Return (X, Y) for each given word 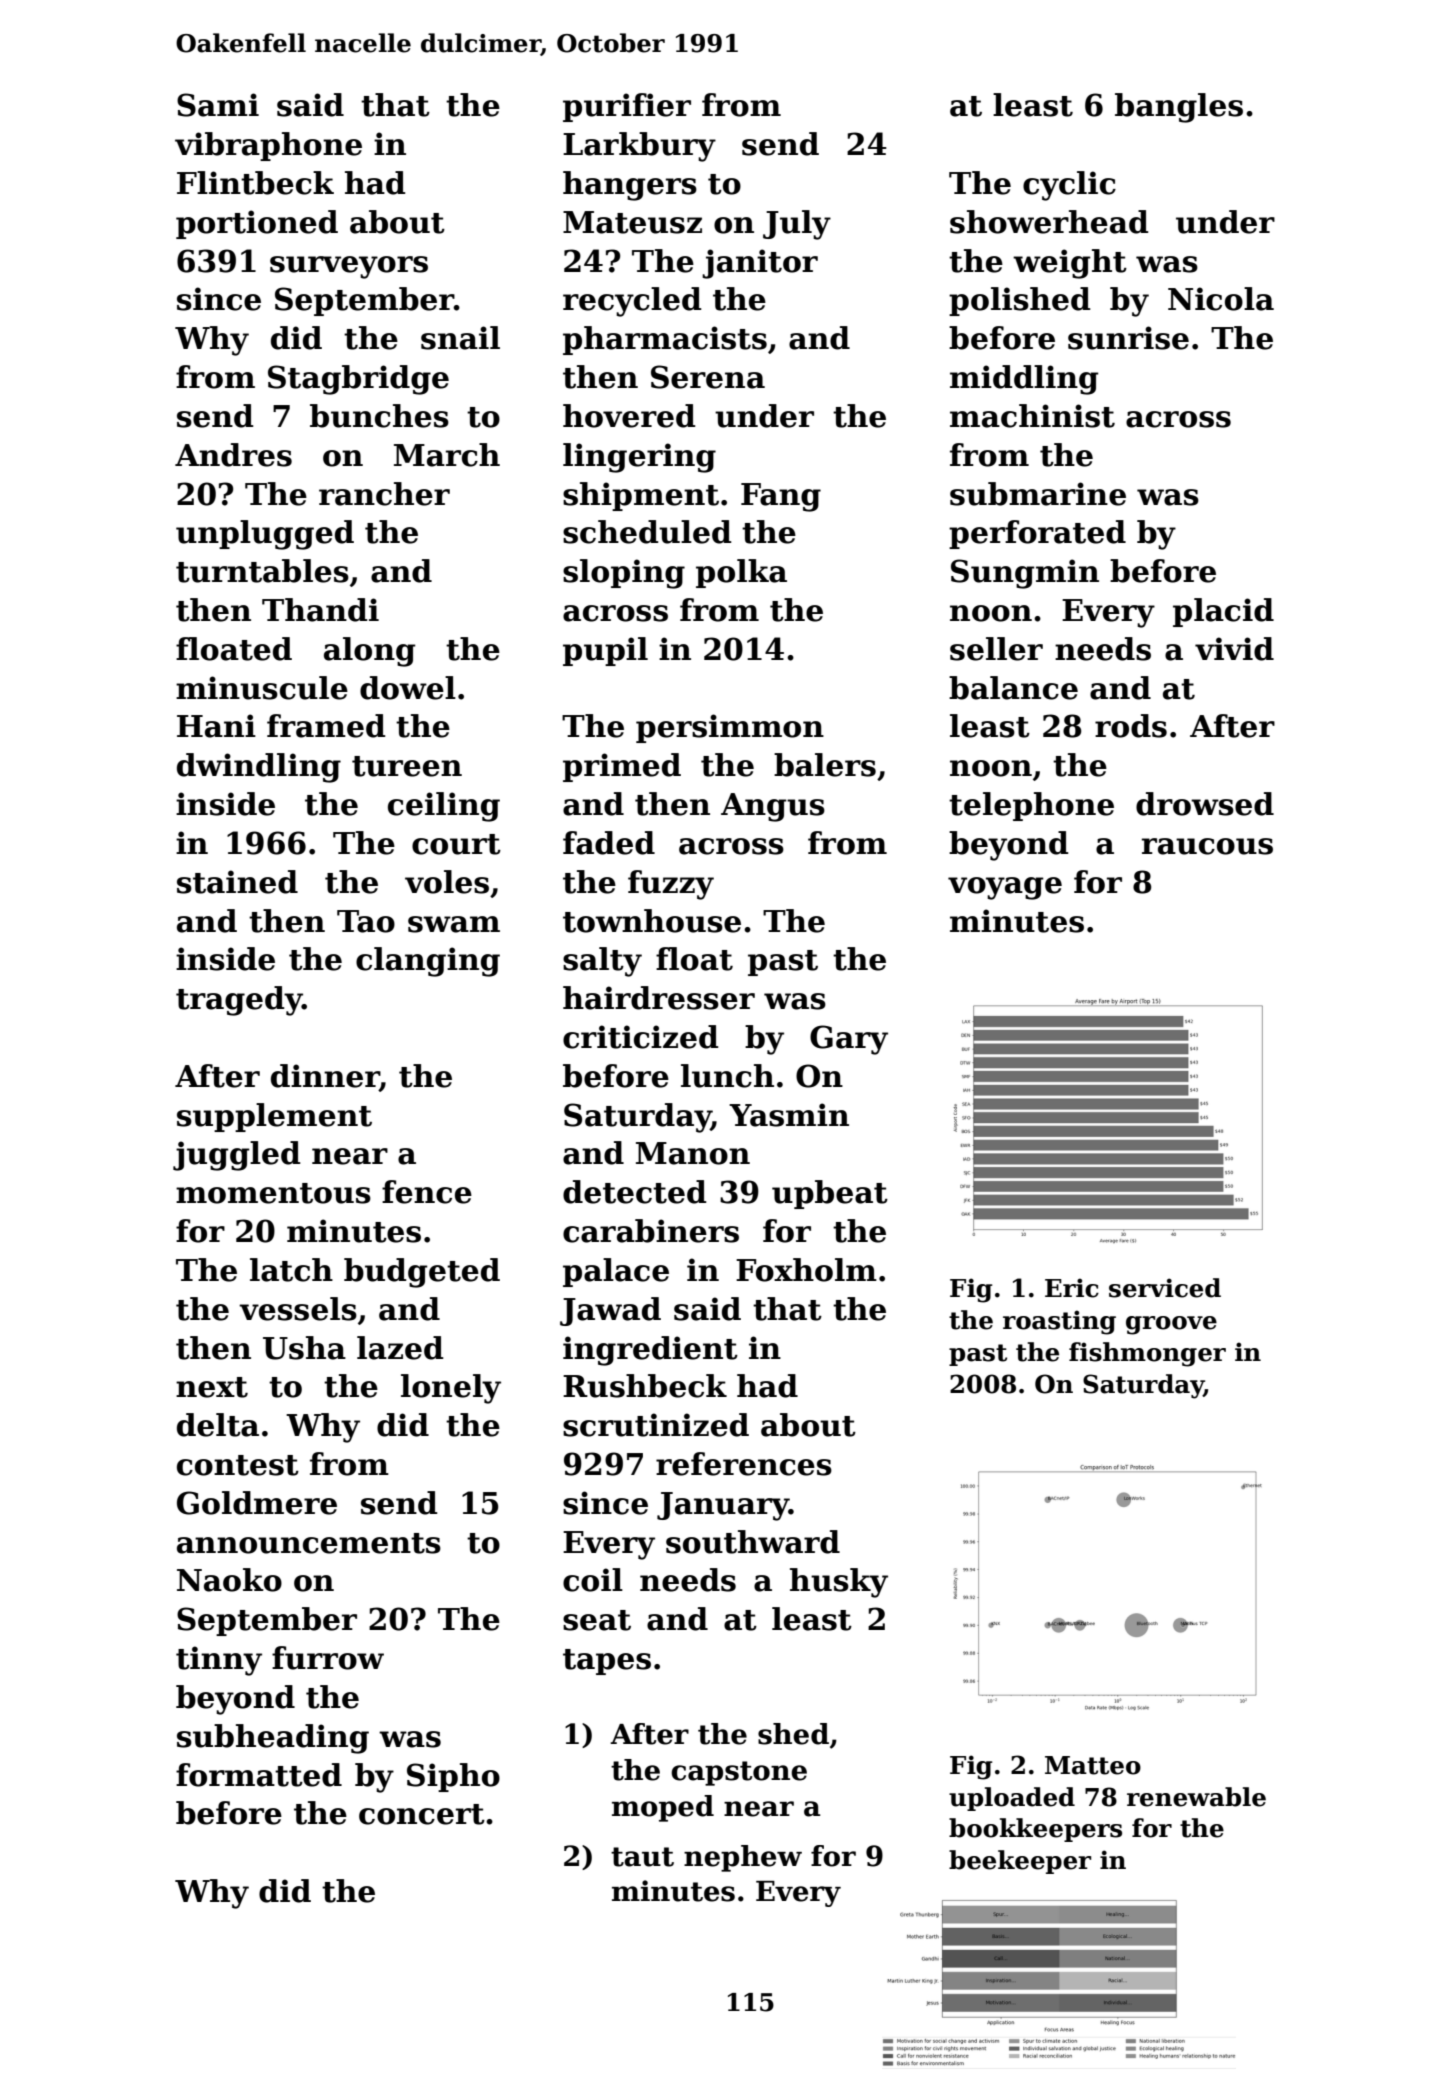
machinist (1032, 416)
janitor (760, 264)
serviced (1165, 1288)
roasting (1059, 1322)
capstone (739, 1773)
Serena (708, 377)
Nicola (1221, 299)
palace (616, 1272)
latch (291, 1270)
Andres (233, 455)
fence (427, 1192)
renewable (1196, 1797)
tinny (219, 1661)
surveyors (349, 267)
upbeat (830, 1194)
